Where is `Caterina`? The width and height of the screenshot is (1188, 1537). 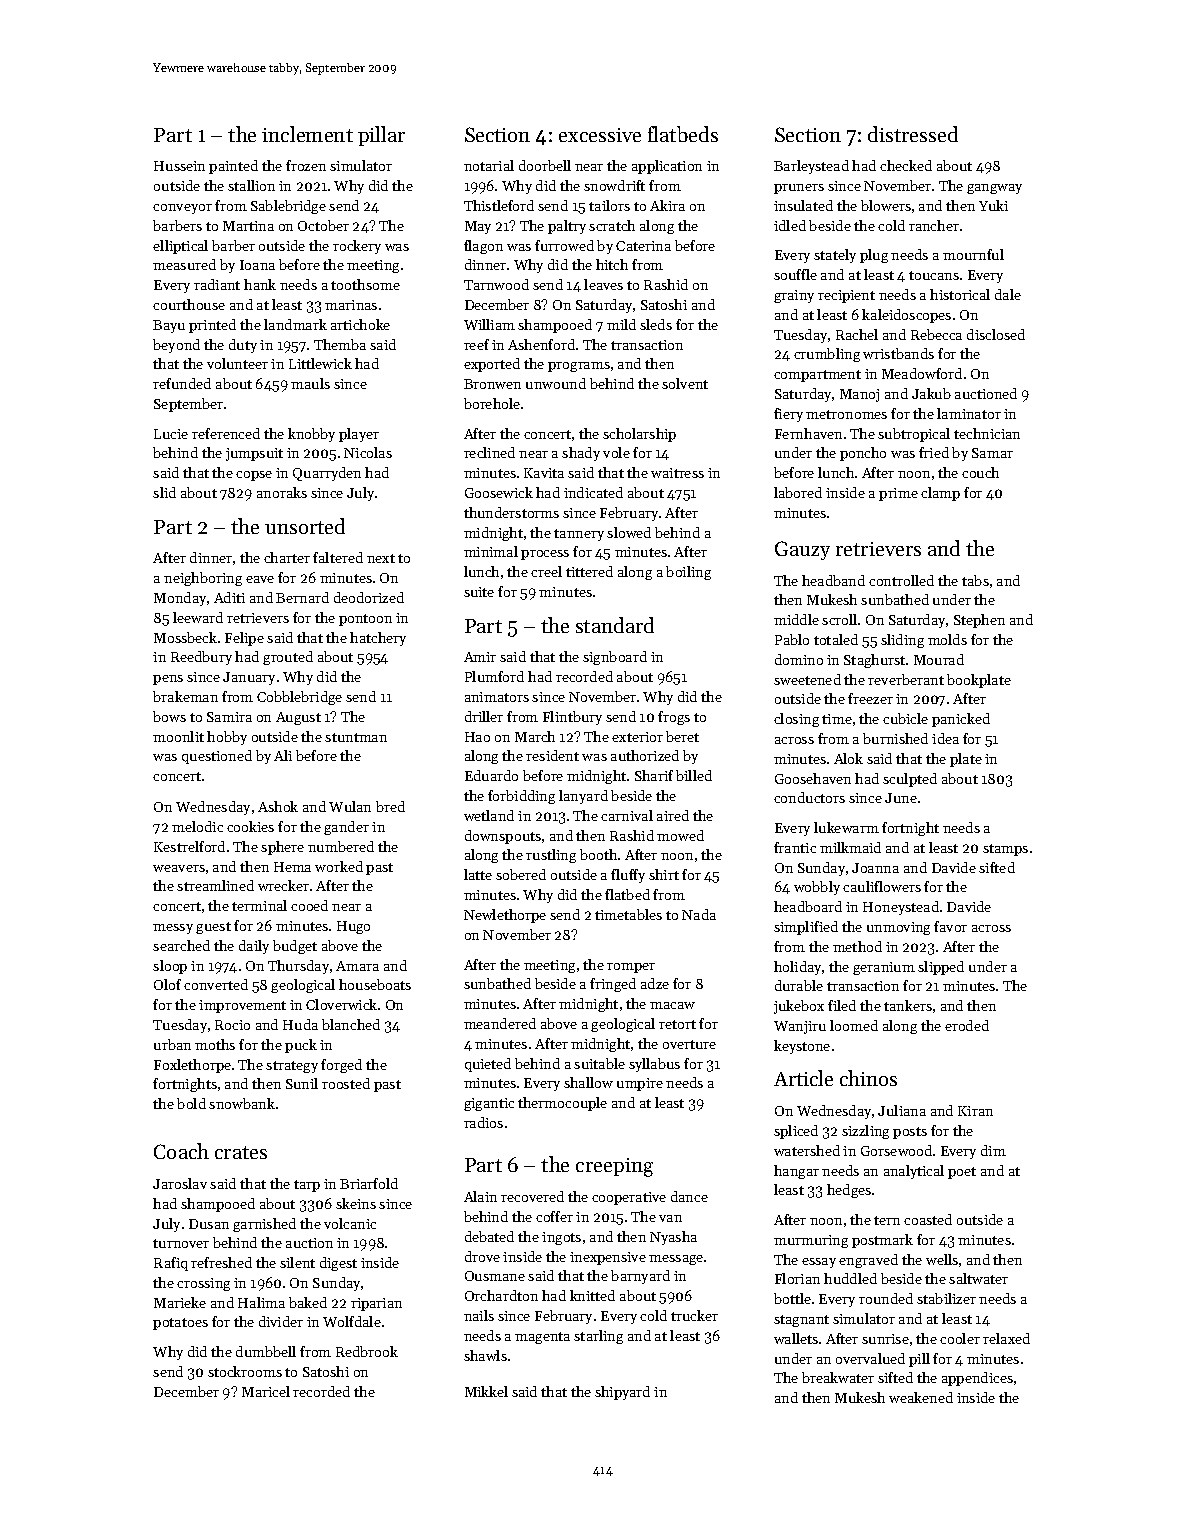
Caterina is located at coordinates (643, 246).
